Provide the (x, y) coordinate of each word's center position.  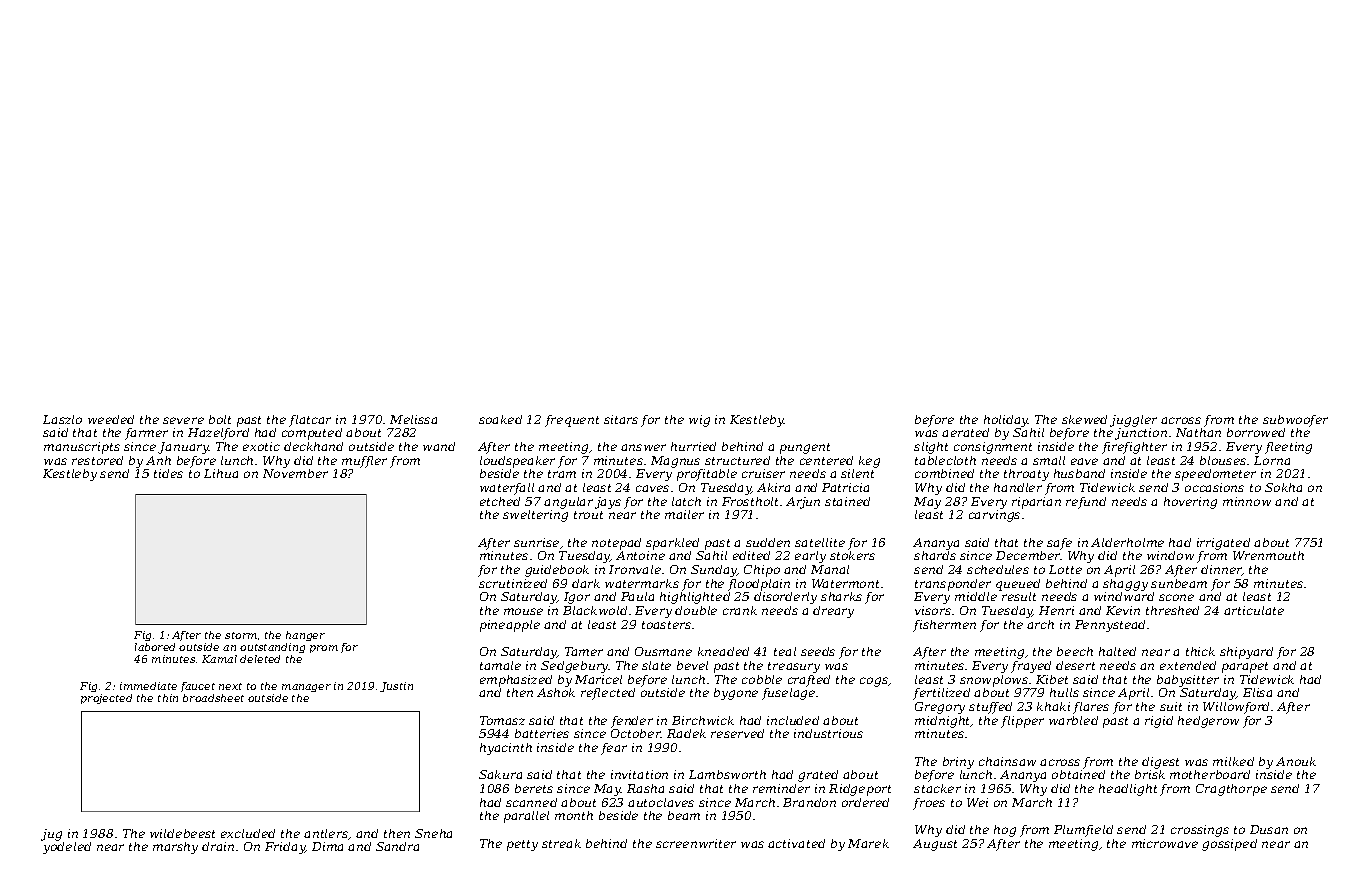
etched (500, 501)
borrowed (1256, 432)
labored (155, 647)
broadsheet (213, 698)
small (1049, 460)
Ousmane (663, 651)
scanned (531, 802)
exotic (261, 446)
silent (857, 473)
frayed (1031, 667)
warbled (1073, 720)
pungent (805, 448)
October (636, 733)
